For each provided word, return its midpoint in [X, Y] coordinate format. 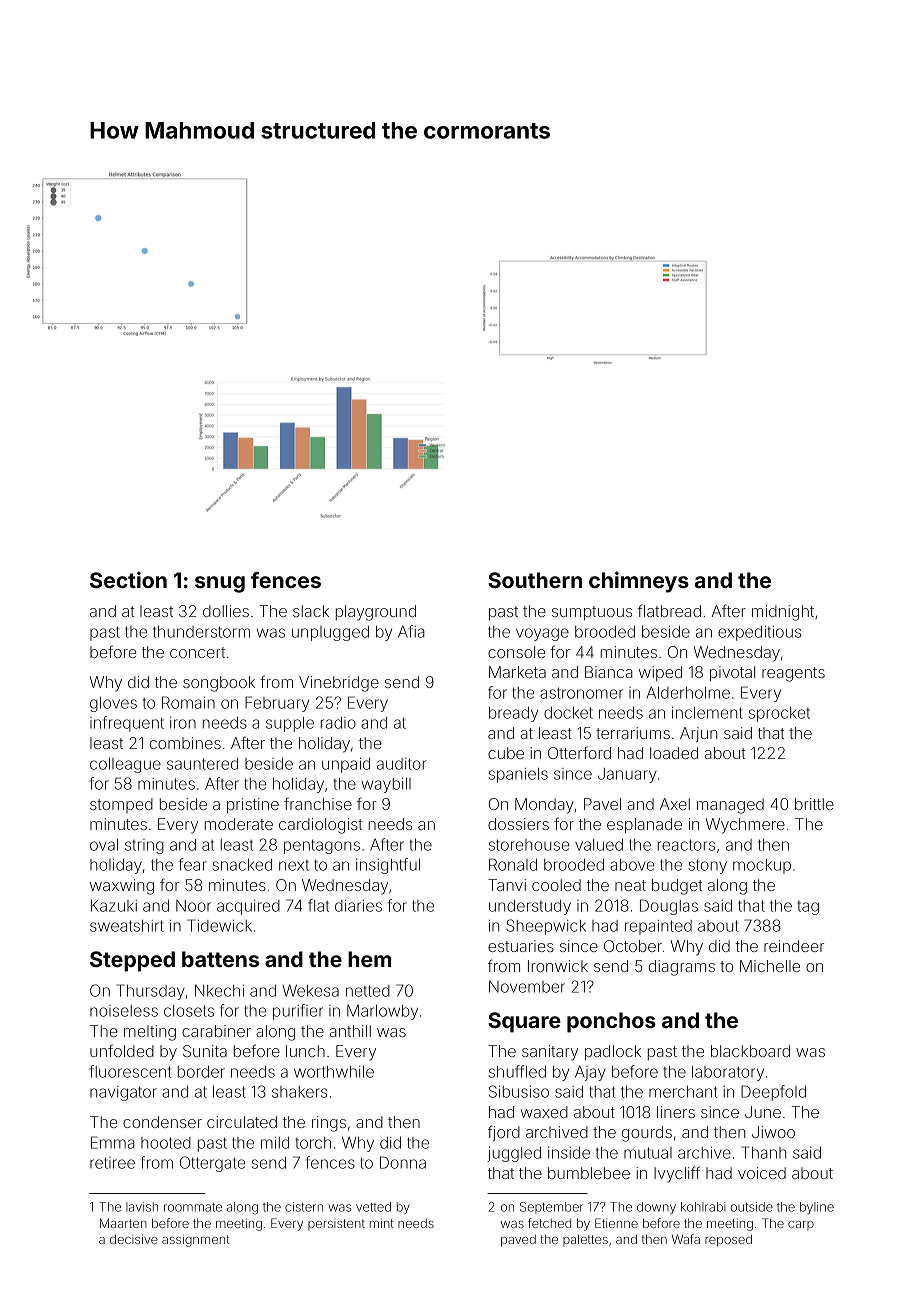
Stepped [132, 961]
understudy [530, 907]
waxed [544, 1112]
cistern [304, 1207]
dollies [226, 611]
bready [513, 714]
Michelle [770, 966]
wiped [660, 673]
